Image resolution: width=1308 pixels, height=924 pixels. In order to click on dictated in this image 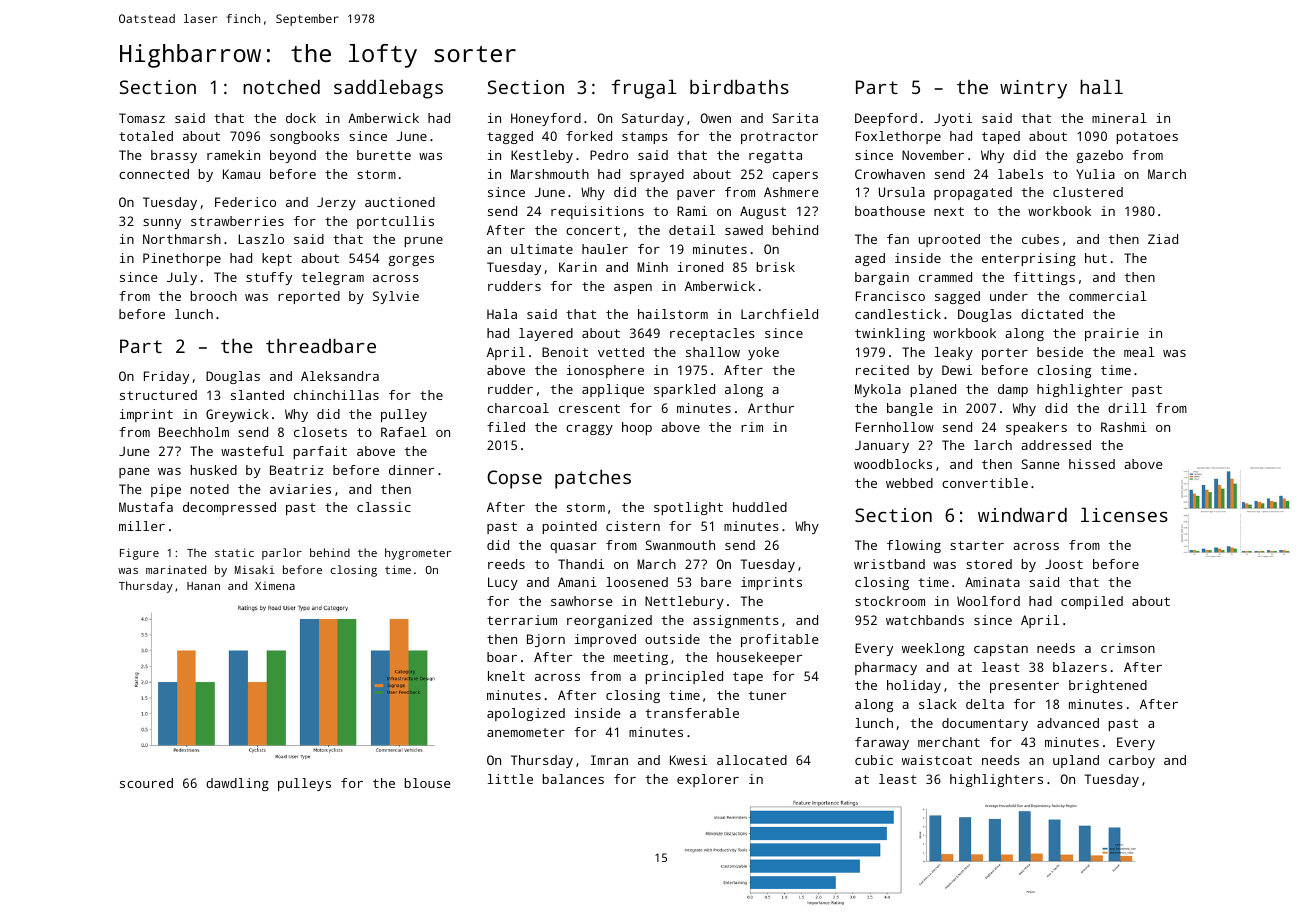, I will do `click(1052, 314)`.
